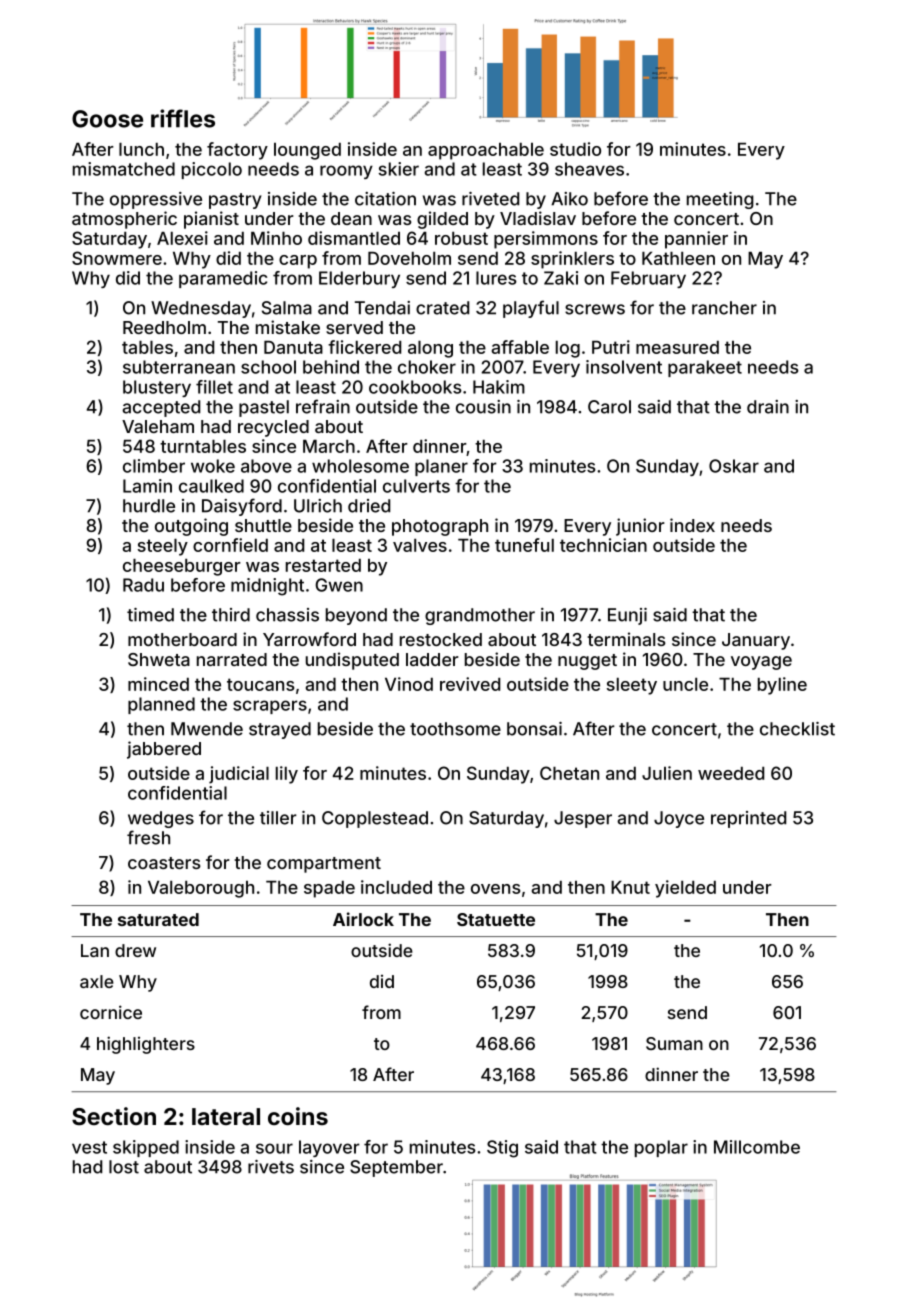  What do you see at coordinates (748, 819) in the screenshot?
I see `reprinted` at bounding box center [748, 819].
